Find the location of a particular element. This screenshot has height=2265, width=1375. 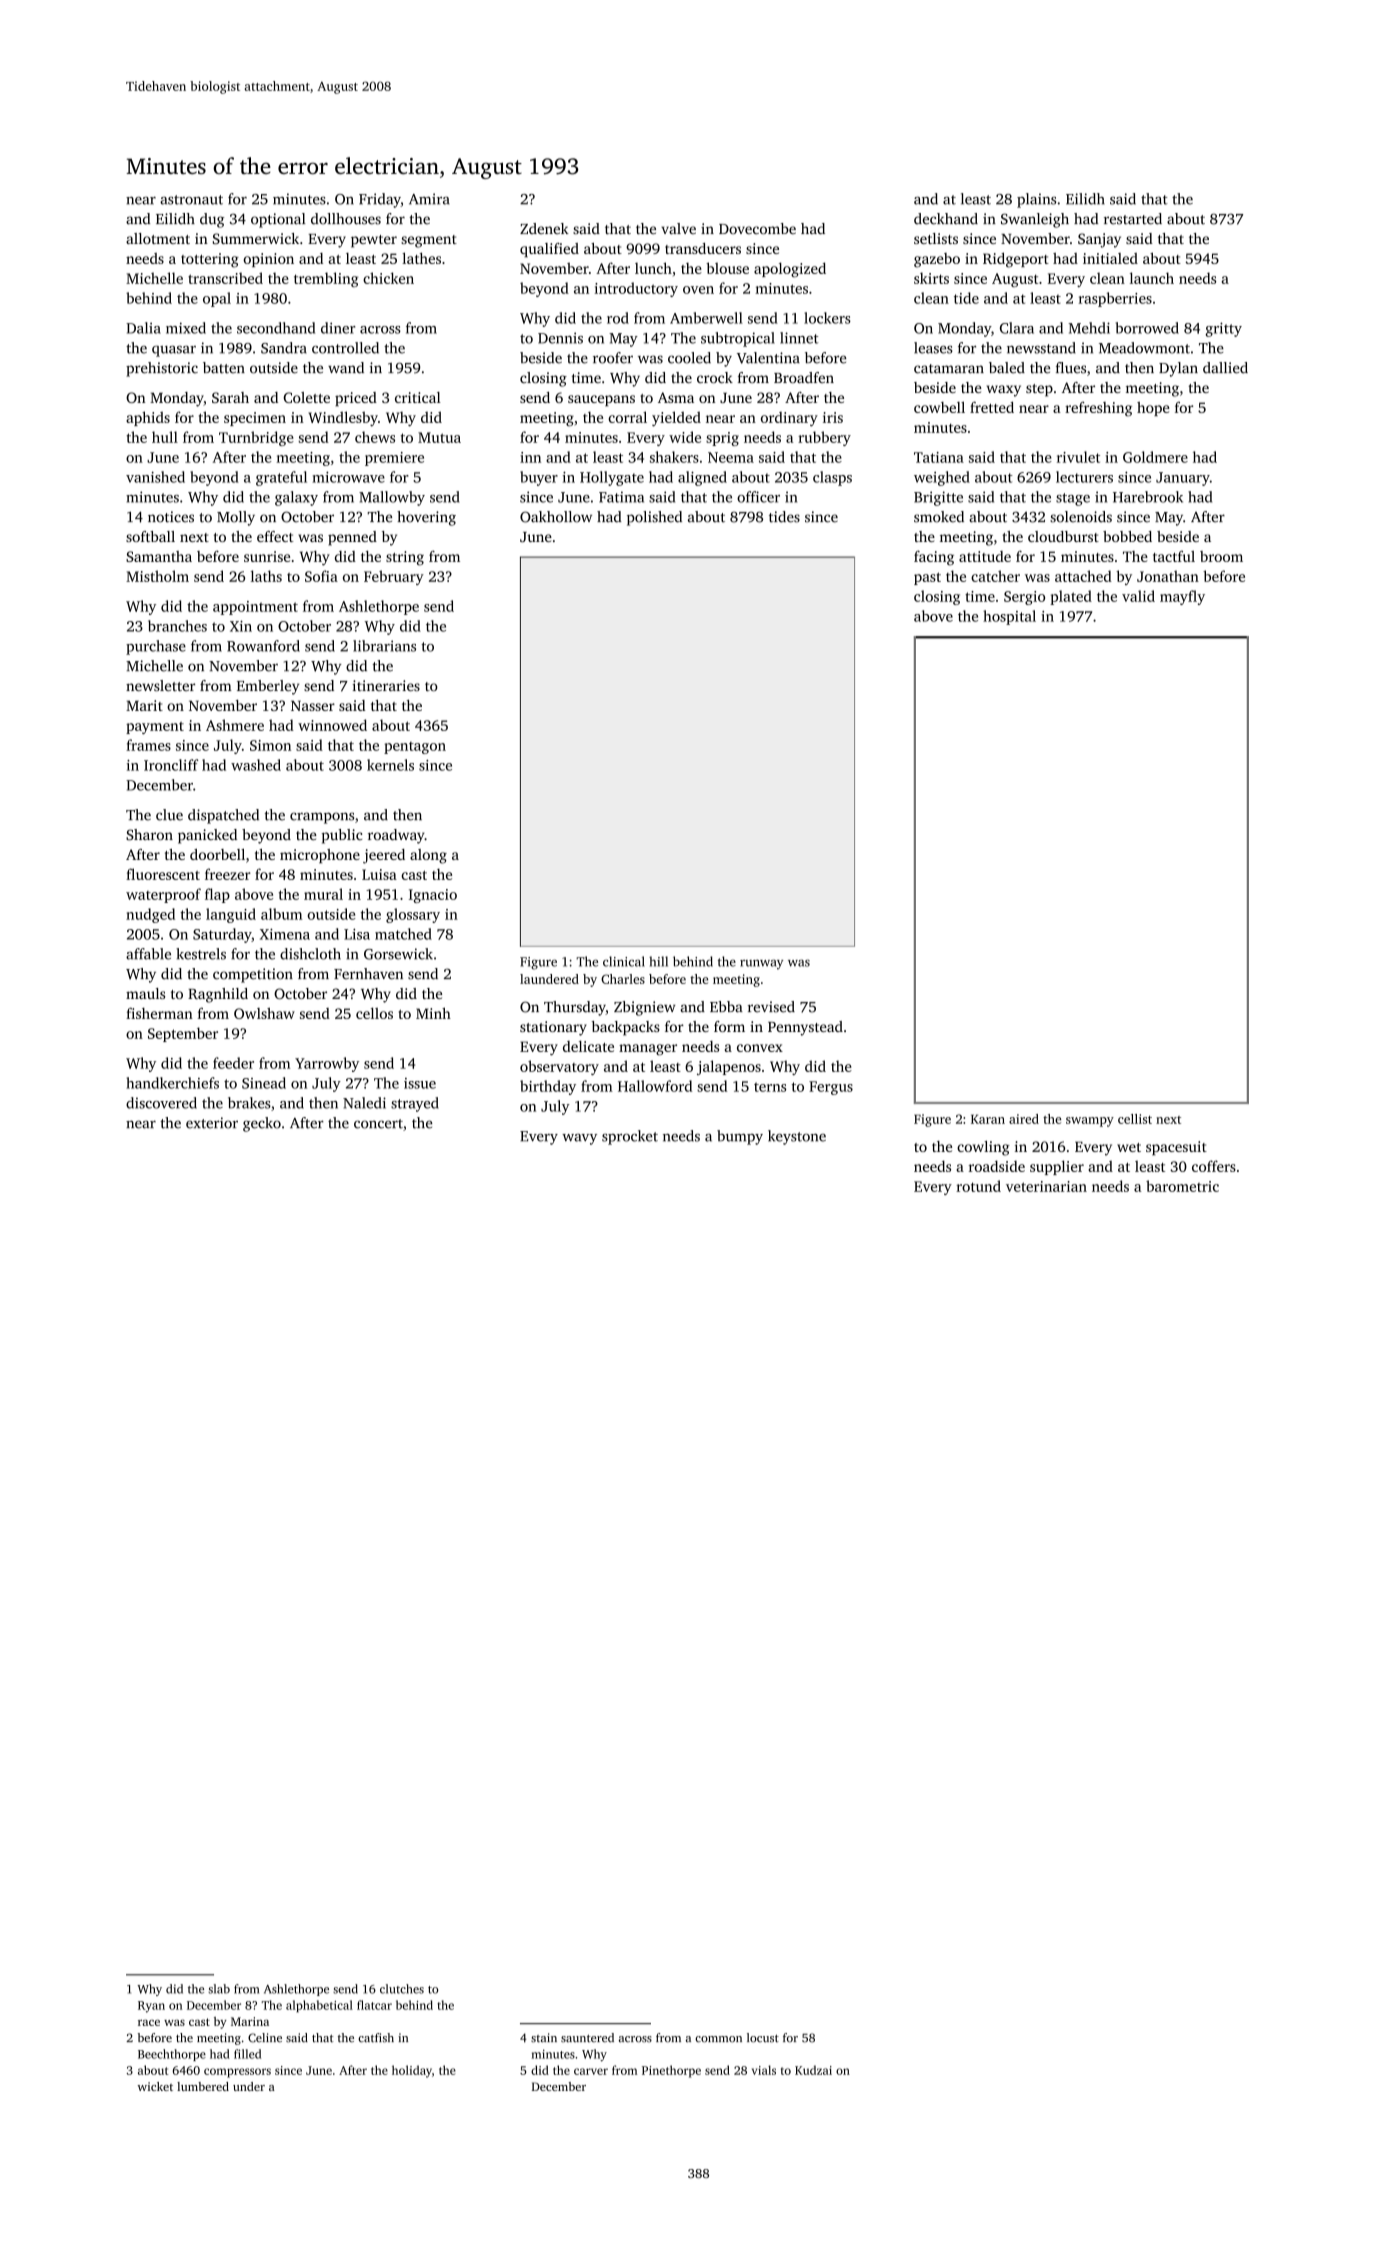

sauntered is located at coordinates (587, 2038).
